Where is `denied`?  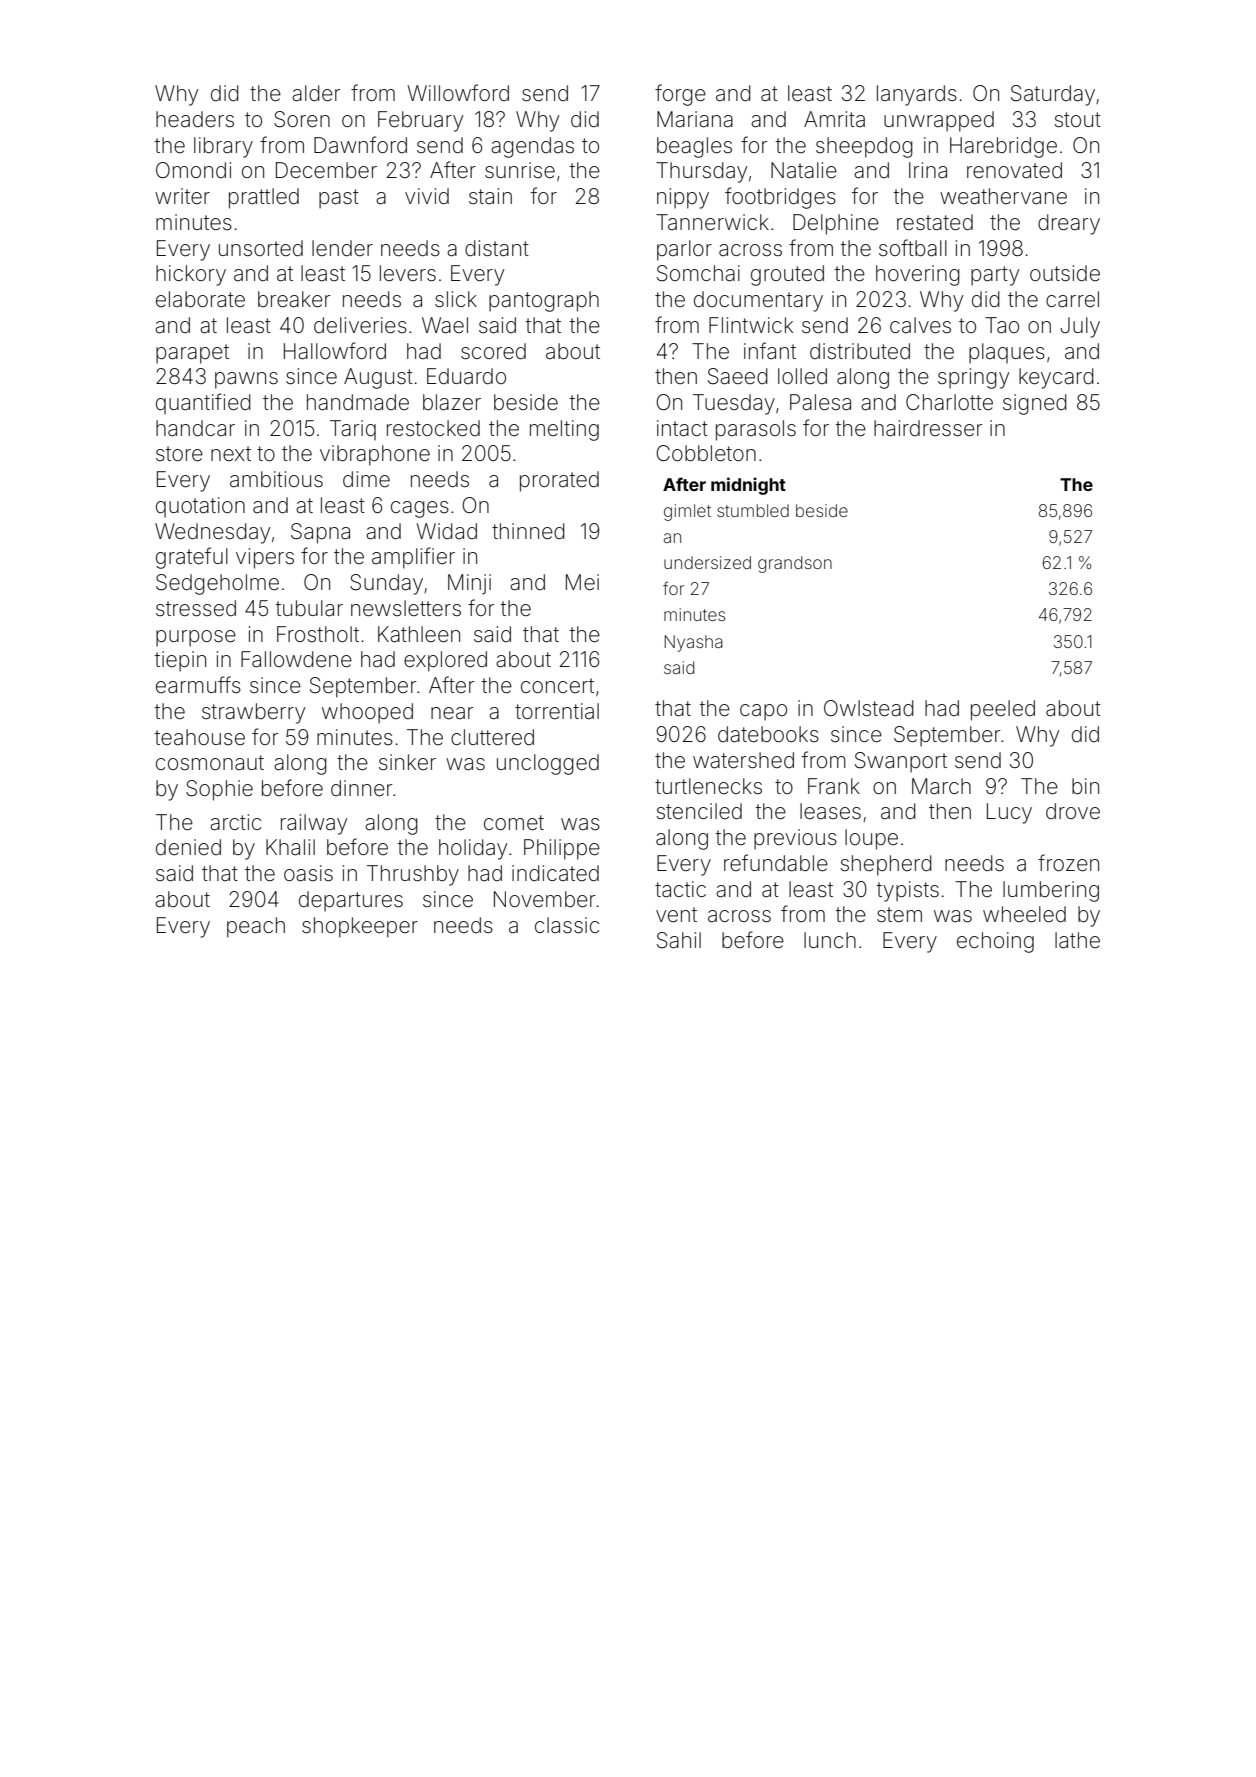
denied is located at coordinates (188, 847).
